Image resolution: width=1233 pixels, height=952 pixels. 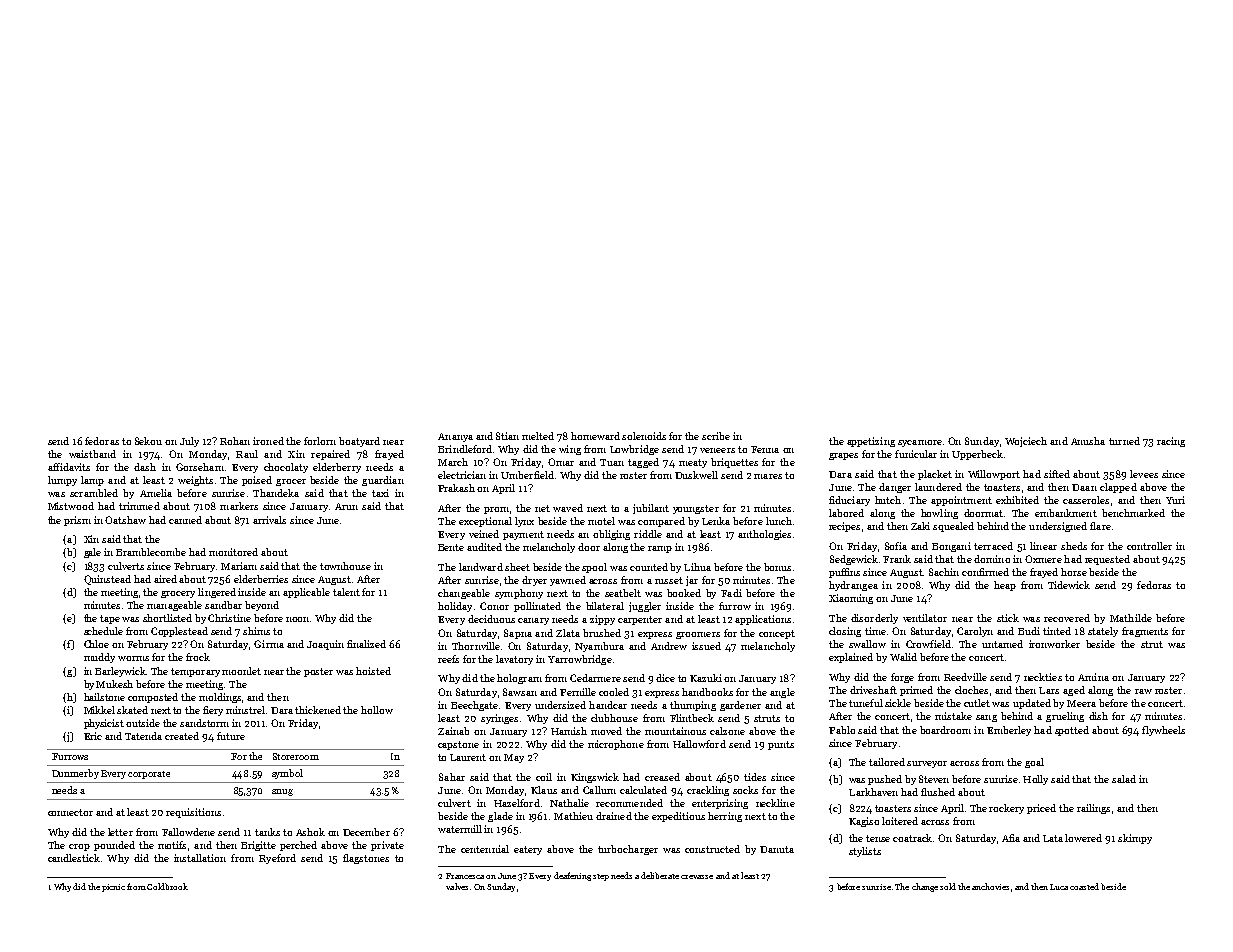 What do you see at coordinates (1069, 585) in the screenshot?
I see `Tidewick` at bounding box center [1069, 585].
